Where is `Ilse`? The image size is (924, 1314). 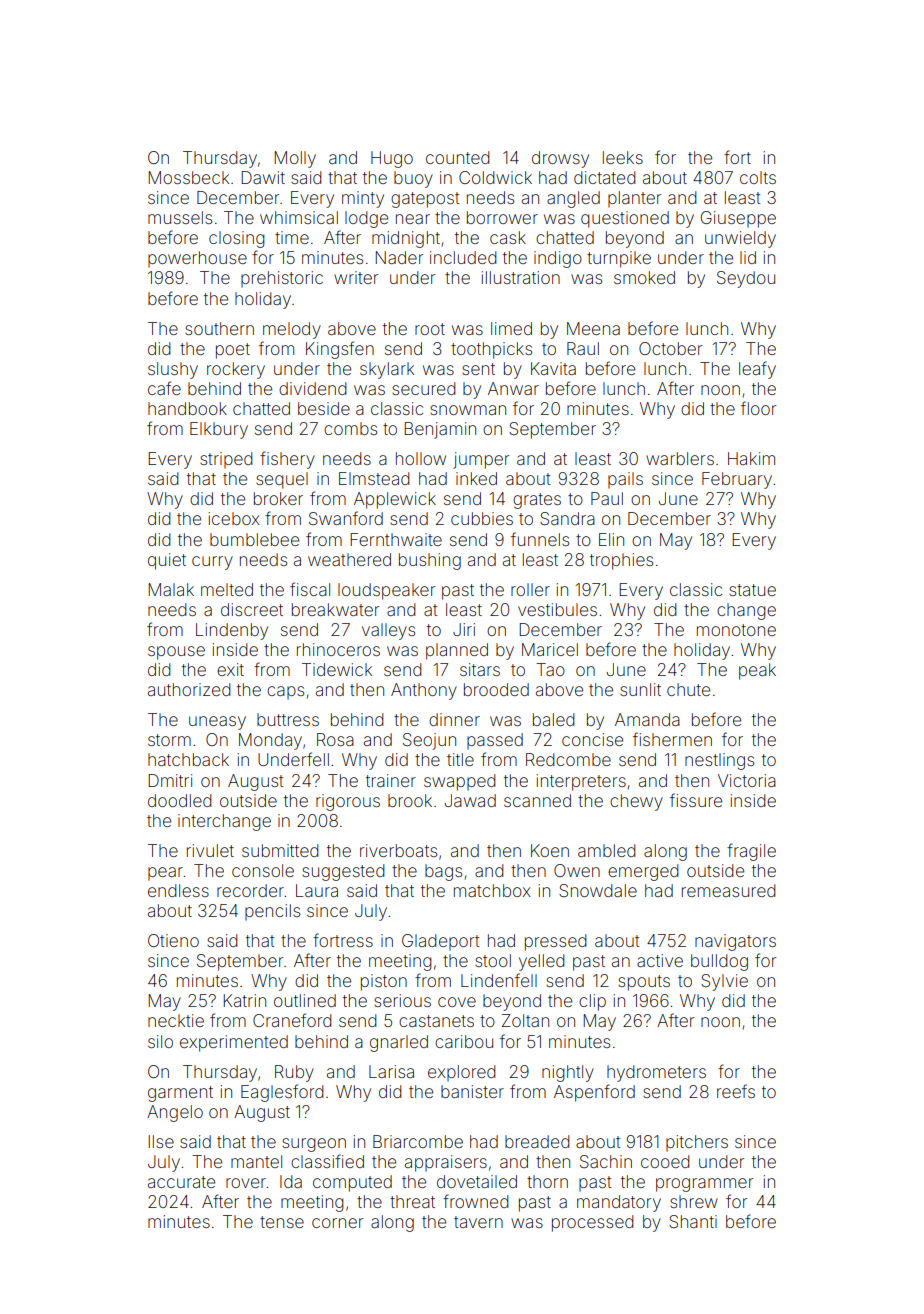
Ilse is located at coordinates (161, 1141).
